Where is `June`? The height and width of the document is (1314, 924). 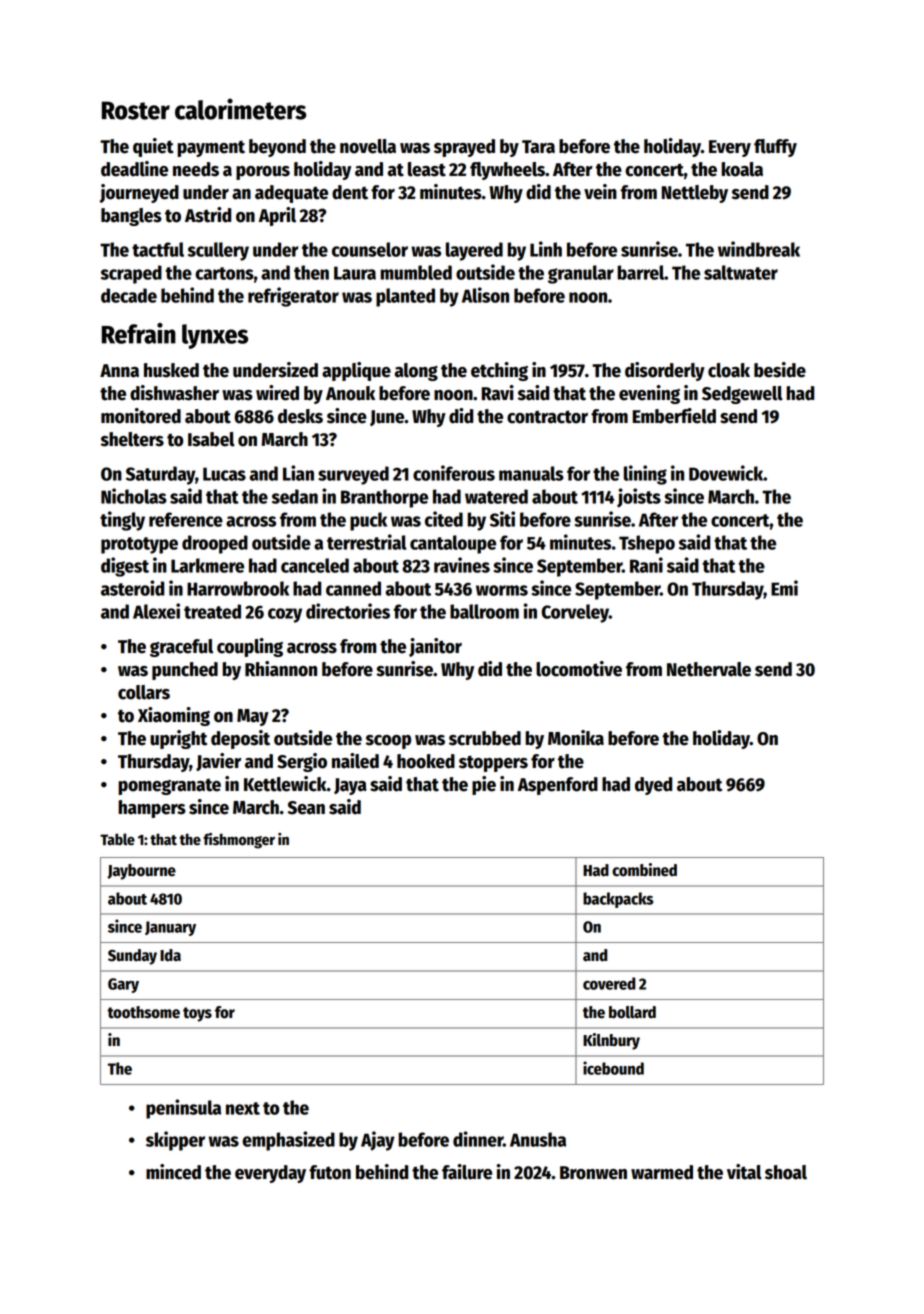
June is located at coordinates (387, 418).
